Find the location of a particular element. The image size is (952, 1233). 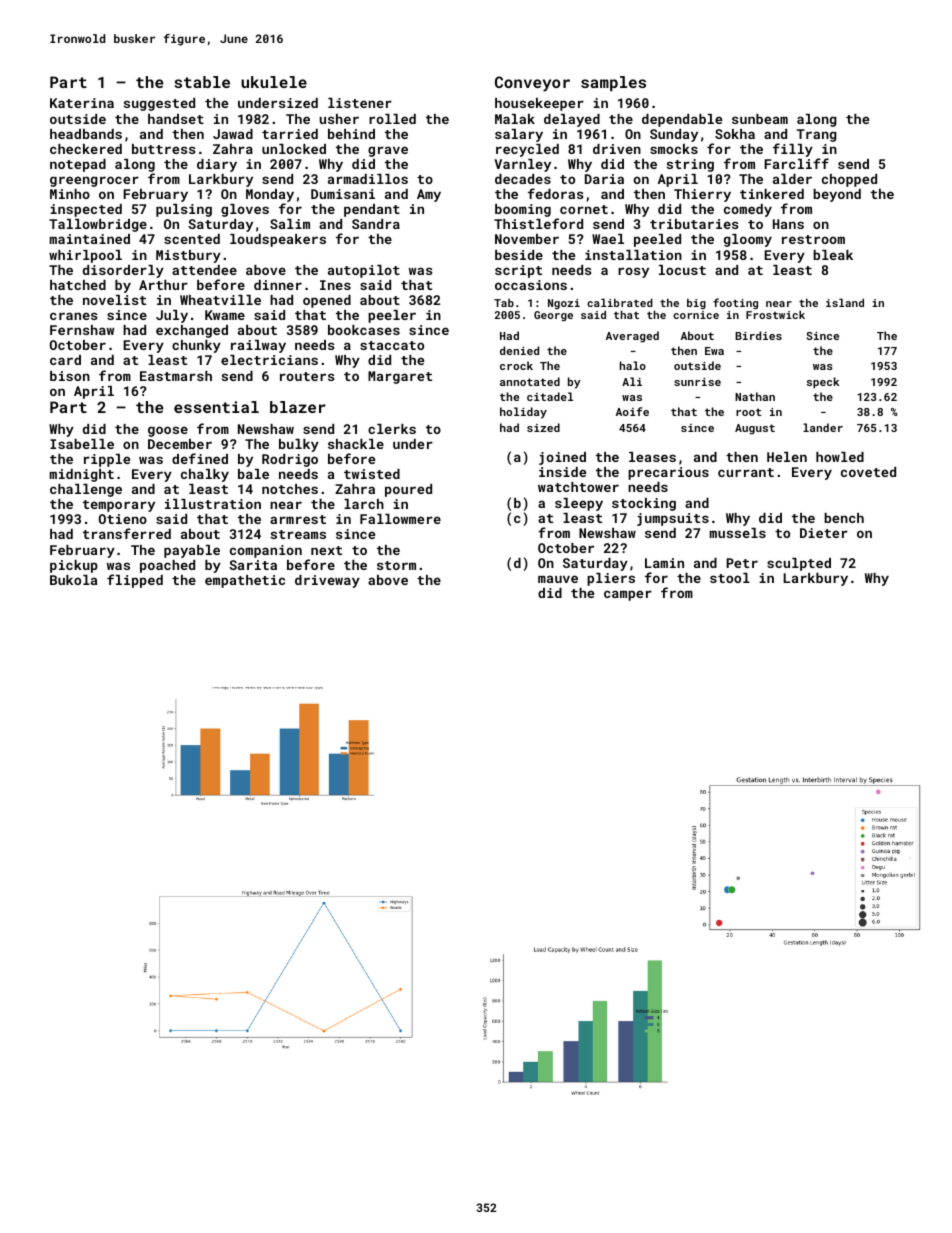

Daria is located at coordinates (604, 179).
